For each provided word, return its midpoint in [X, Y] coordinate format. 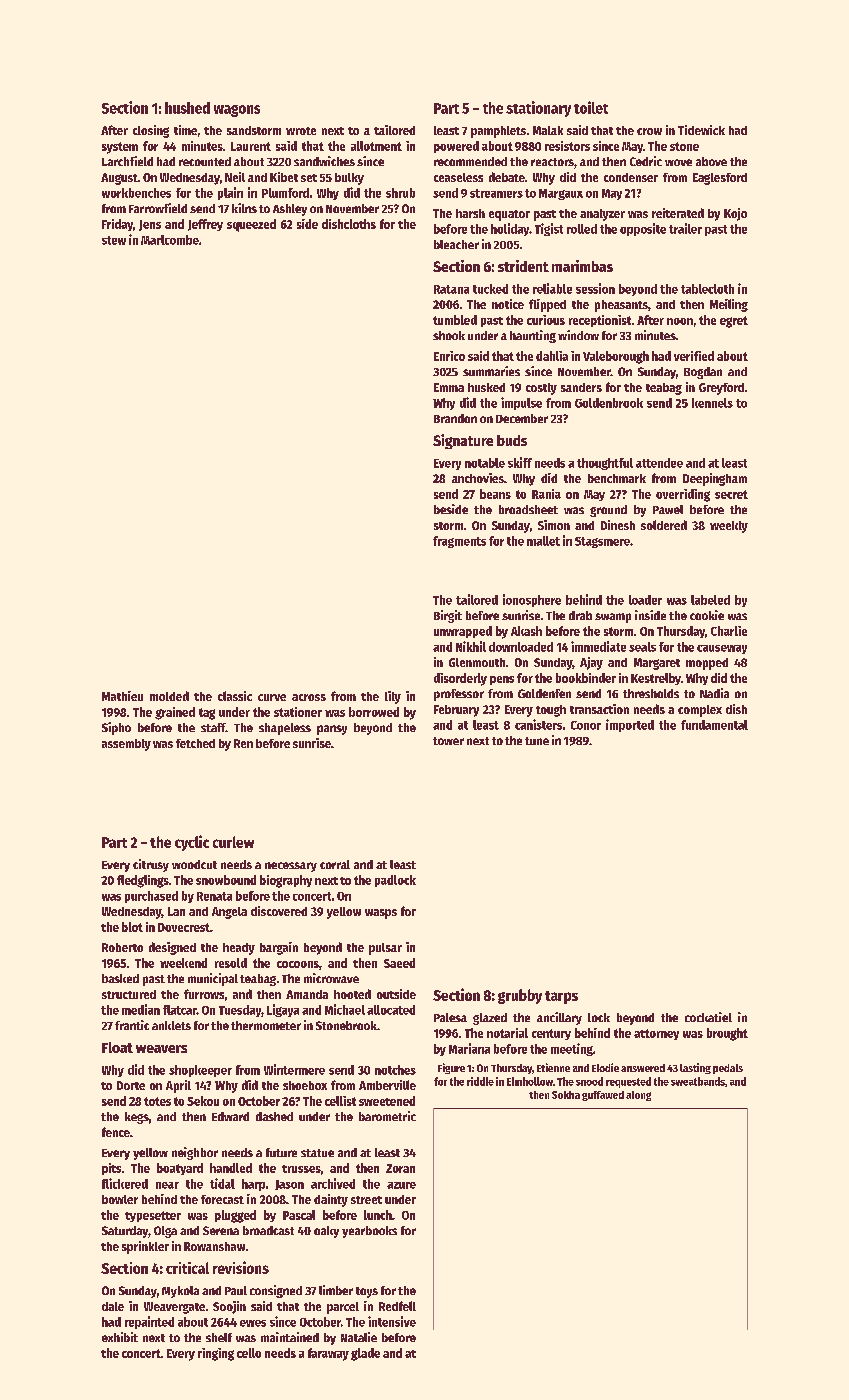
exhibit [120, 1337]
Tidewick [701, 130]
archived [333, 1183]
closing [151, 131]
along [638, 1096]
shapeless [285, 729]
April [178, 1086]
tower [448, 741]
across [309, 697]
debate [507, 177]
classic [235, 696]
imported [630, 725]
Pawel [668, 509]
